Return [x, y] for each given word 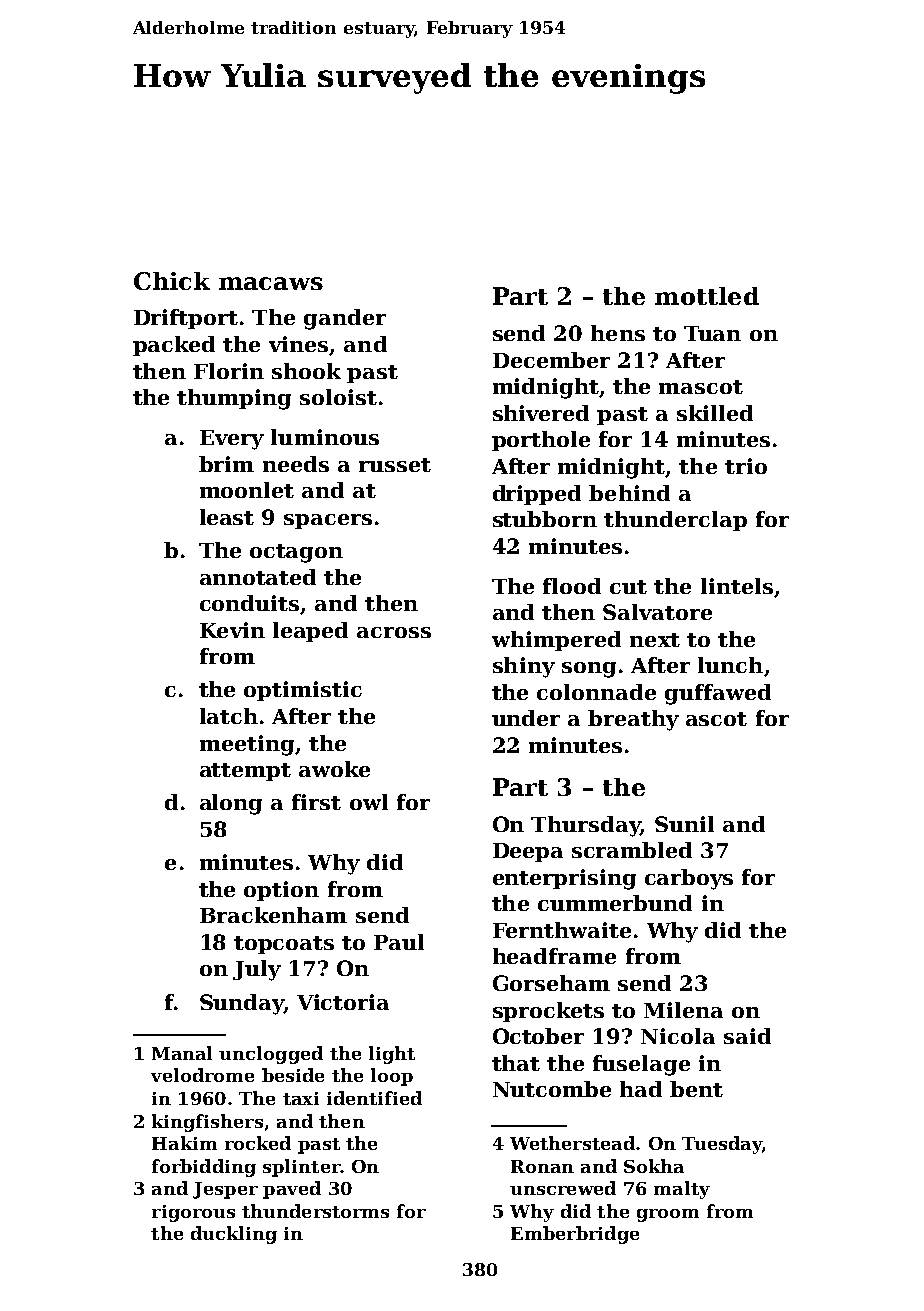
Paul [399, 942]
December [551, 360]
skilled [715, 413]
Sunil [684, 824]
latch [229, 716]
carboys [689, 879]
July [257, 970]
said [747, 1036]
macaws [271, 283]
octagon [296, 553]
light [392, 1055]
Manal [182, 1053]
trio [746, 466]
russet [395, 465]
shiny [524, 667]
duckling [234, 1235]
